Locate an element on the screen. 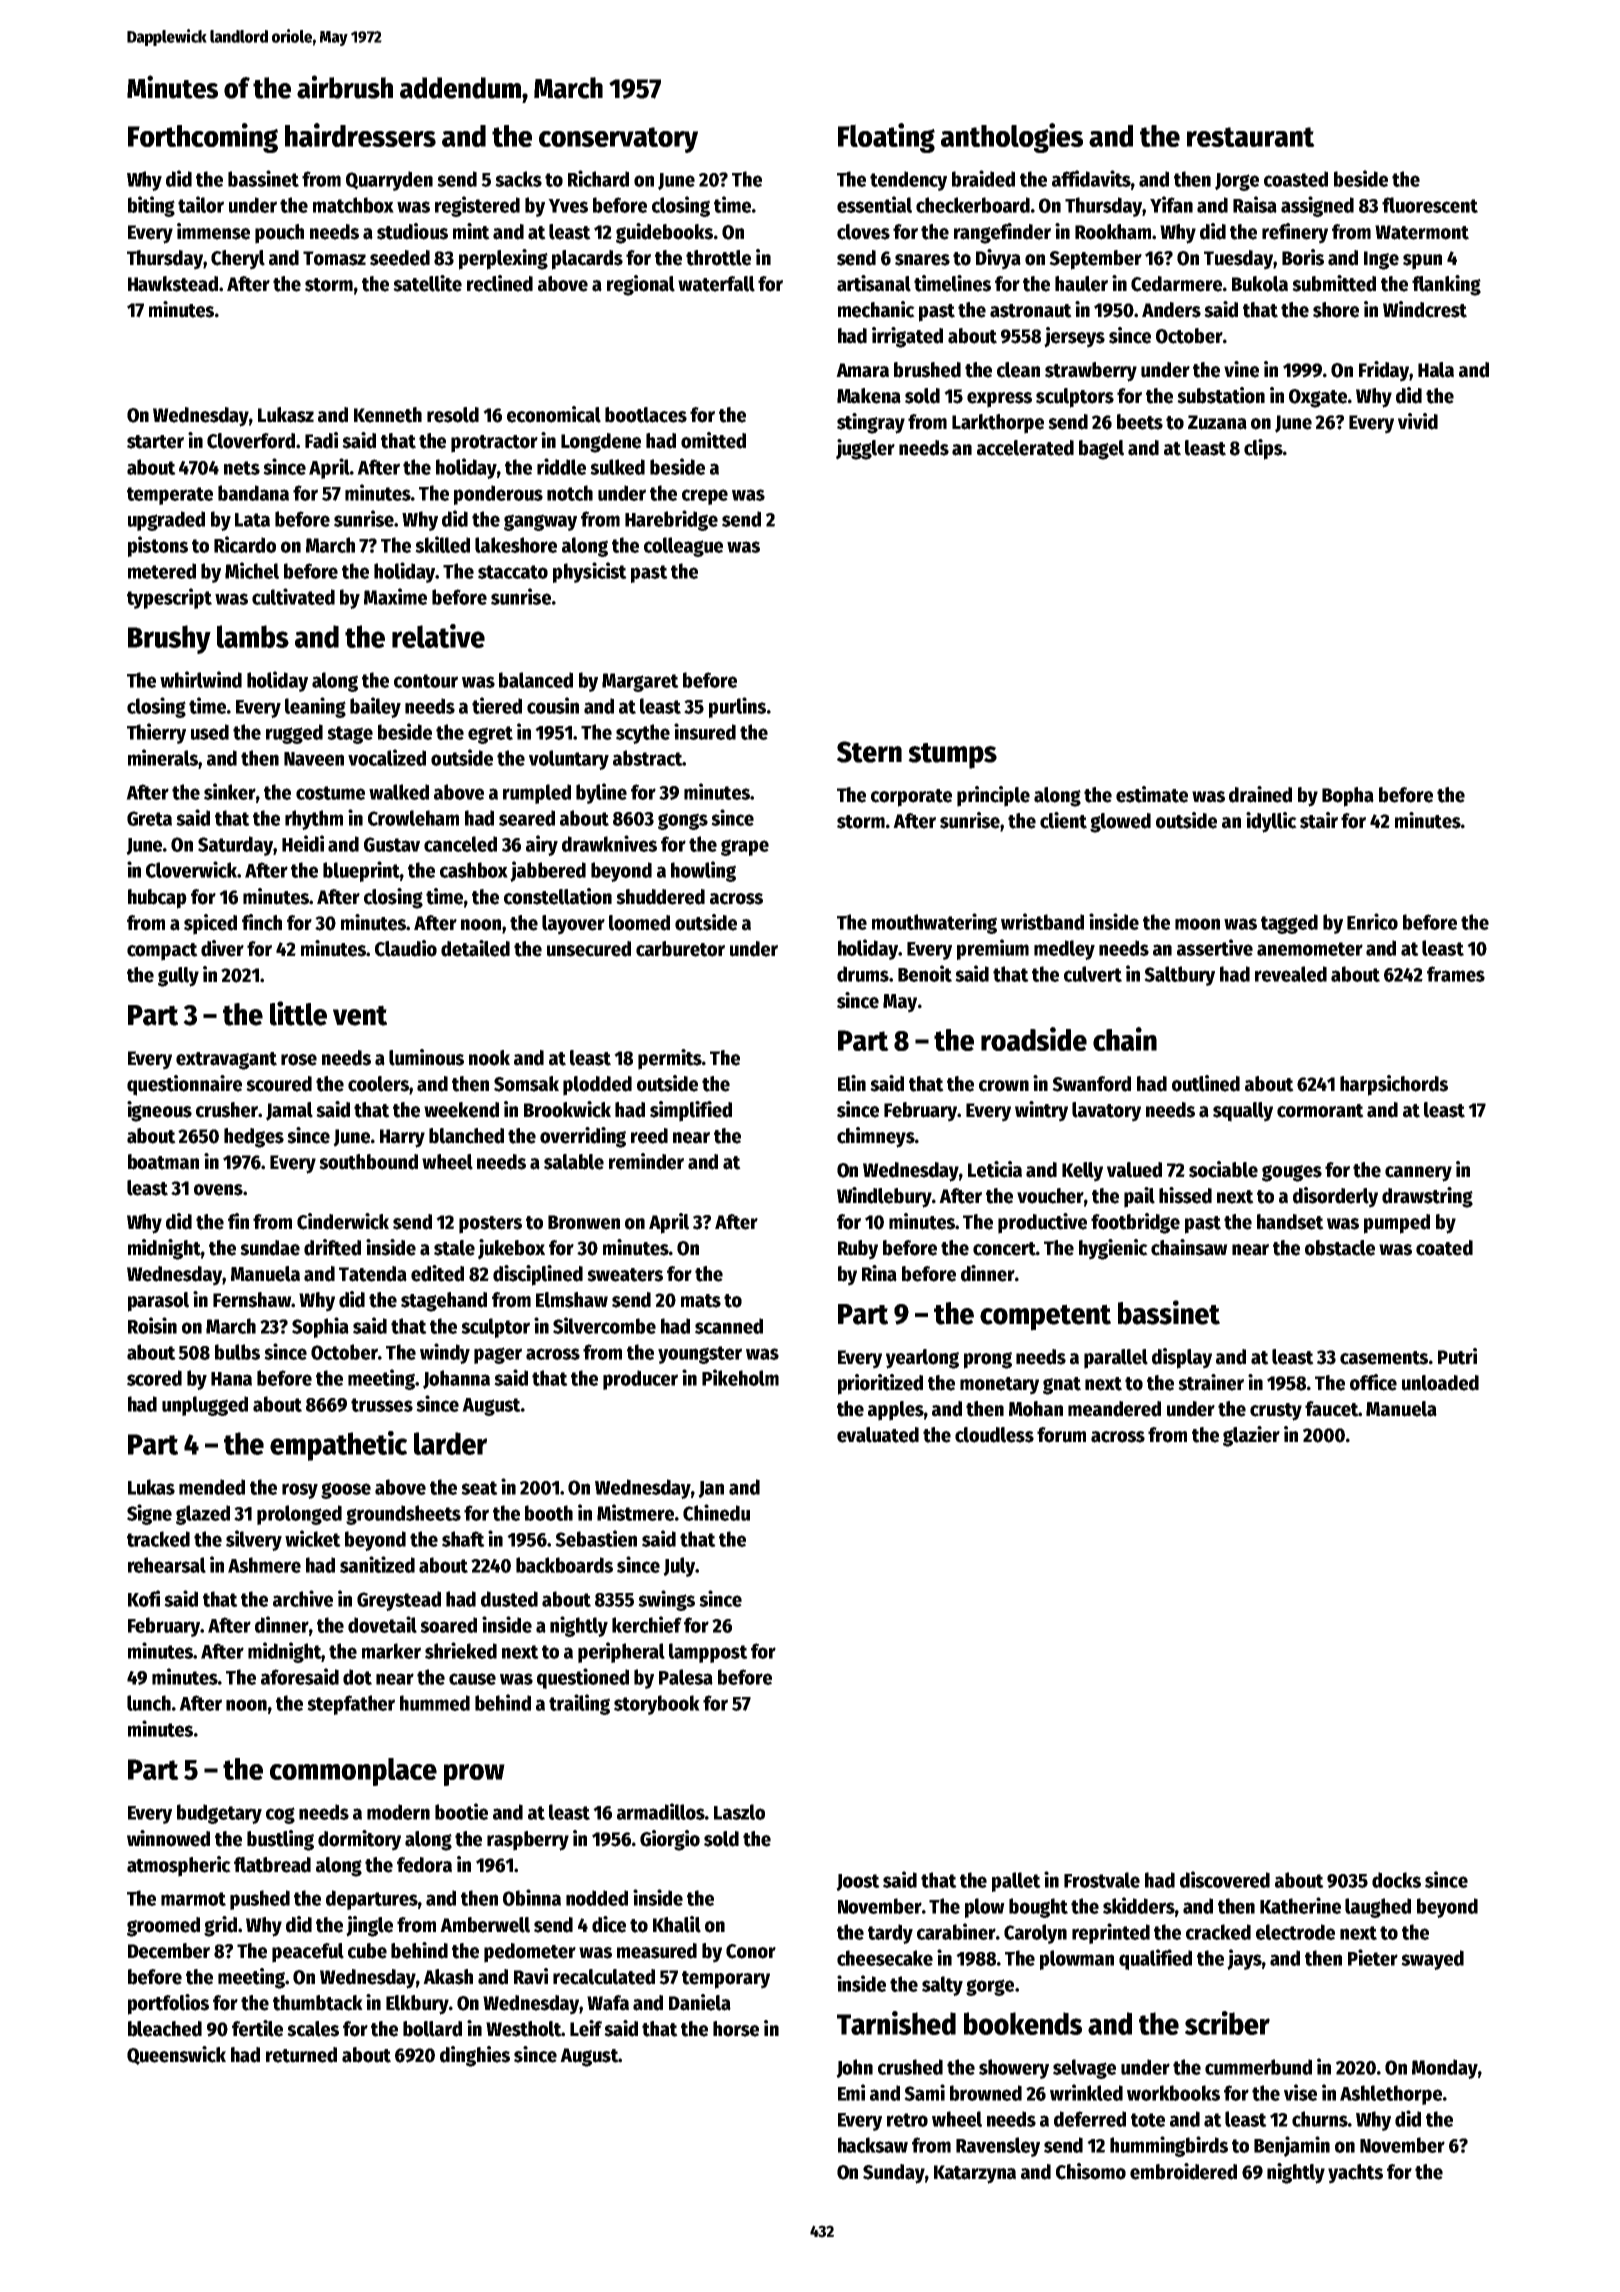 The width and height of the screenshot is (1620, 2292). returned is located at coordinates (301, 2055).
